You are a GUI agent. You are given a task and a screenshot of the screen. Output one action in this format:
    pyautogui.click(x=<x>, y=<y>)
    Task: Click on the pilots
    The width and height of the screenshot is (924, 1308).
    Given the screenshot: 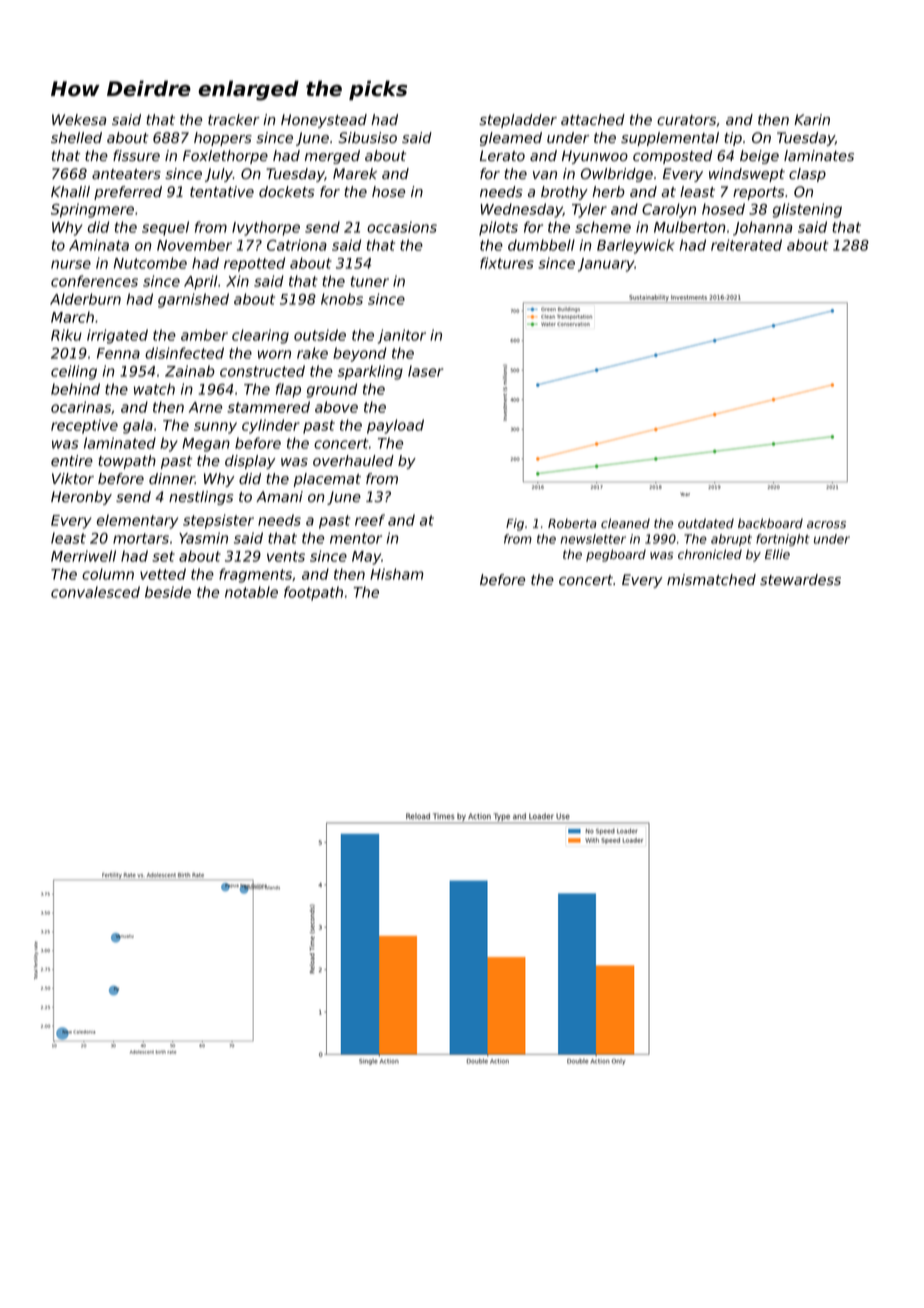 What is the action you would take?
    pyautogui.click(x=498, y=228)
